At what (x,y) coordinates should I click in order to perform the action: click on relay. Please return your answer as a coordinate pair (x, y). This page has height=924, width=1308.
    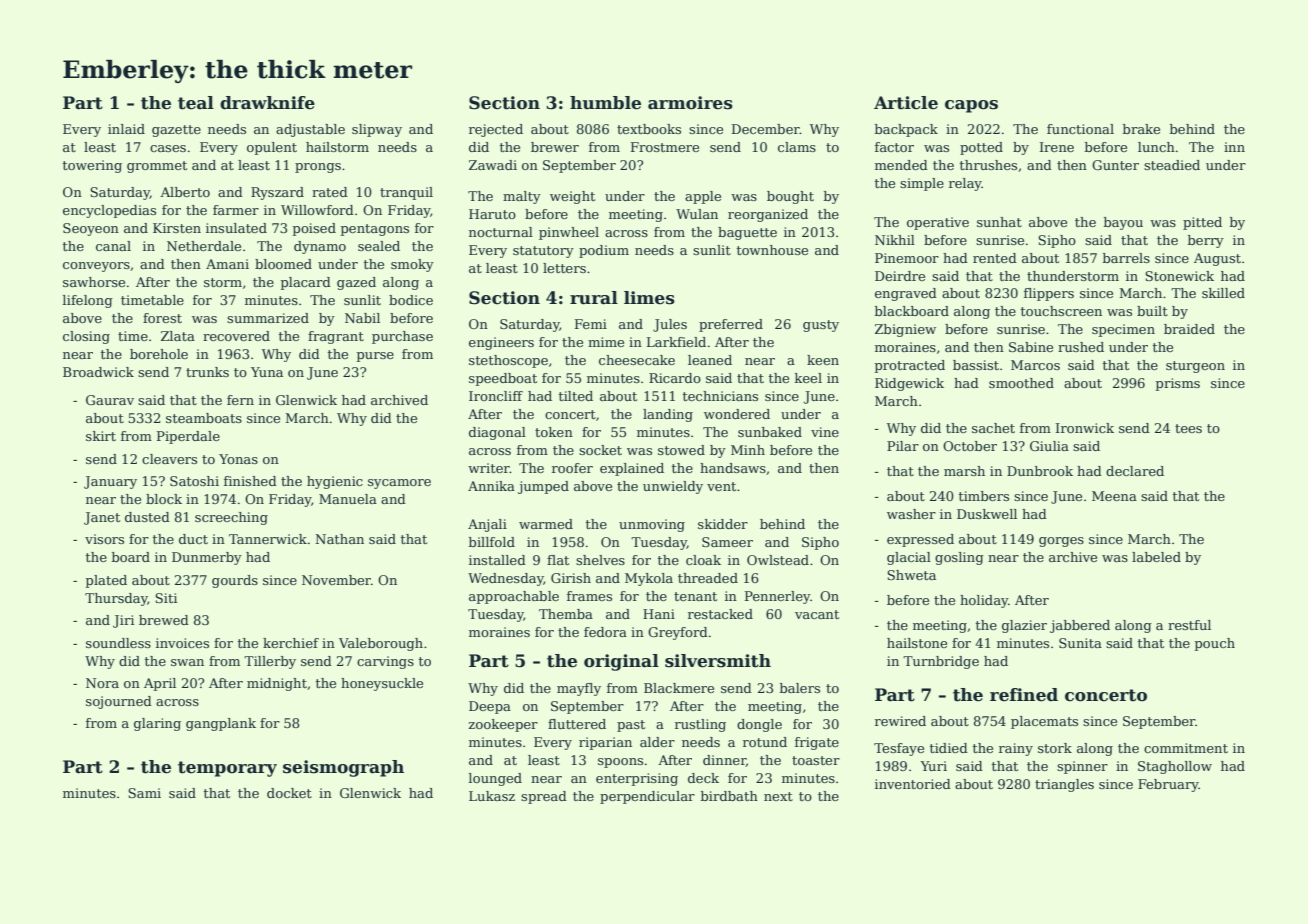
    Looking at the image, I should click on (965, 184).
